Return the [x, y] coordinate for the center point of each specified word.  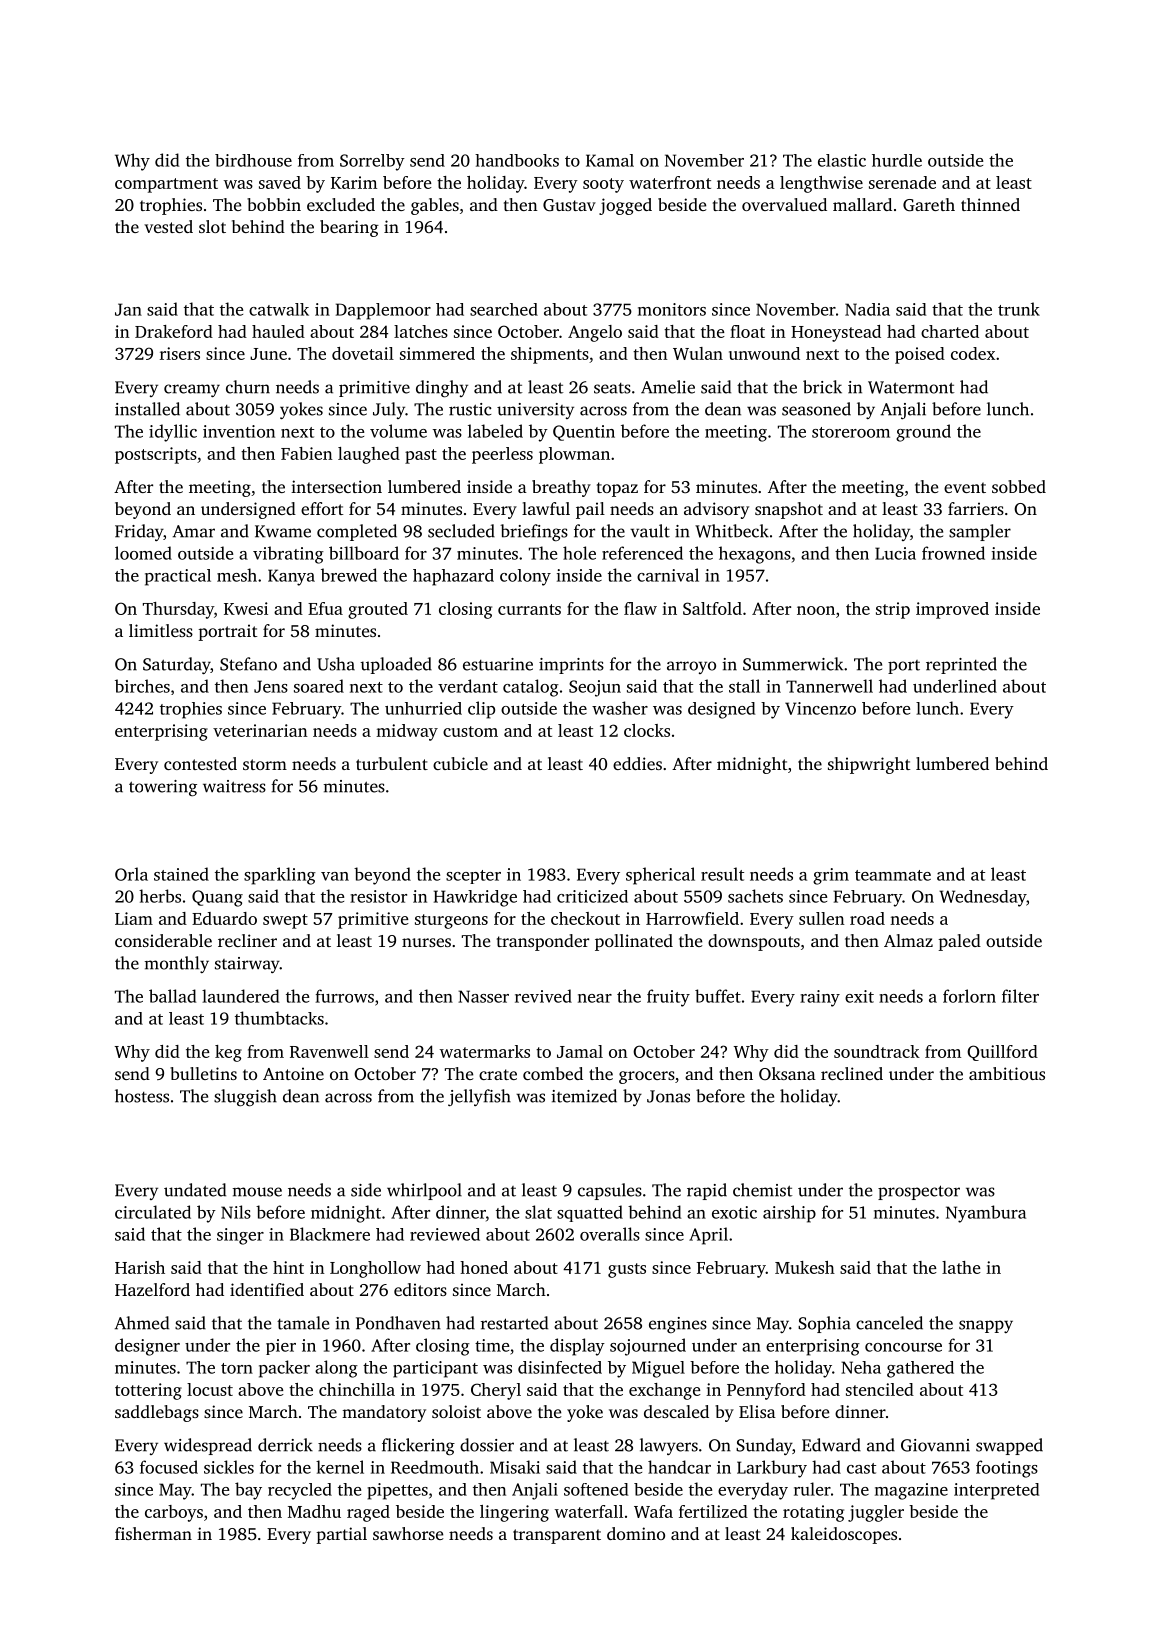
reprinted [961, 665]
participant [435, 1369]
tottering [148, 1391]
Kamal [610, 160]
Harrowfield [692, 918]
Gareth [929, 205]
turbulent [392, 763]
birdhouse [253, 160]
